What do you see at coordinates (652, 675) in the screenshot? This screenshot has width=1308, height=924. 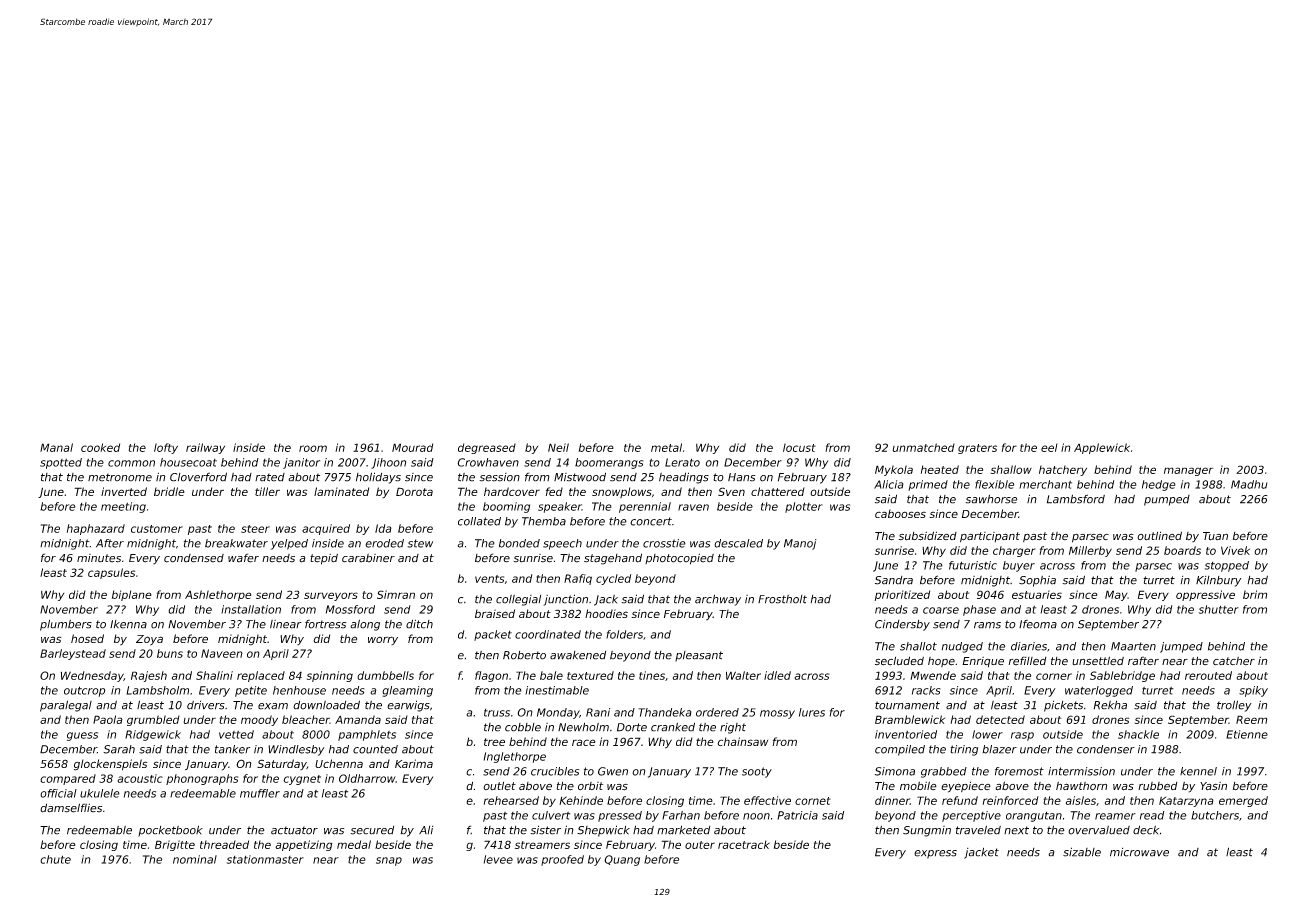 I see `tines` at bounding box center [652, 675].
